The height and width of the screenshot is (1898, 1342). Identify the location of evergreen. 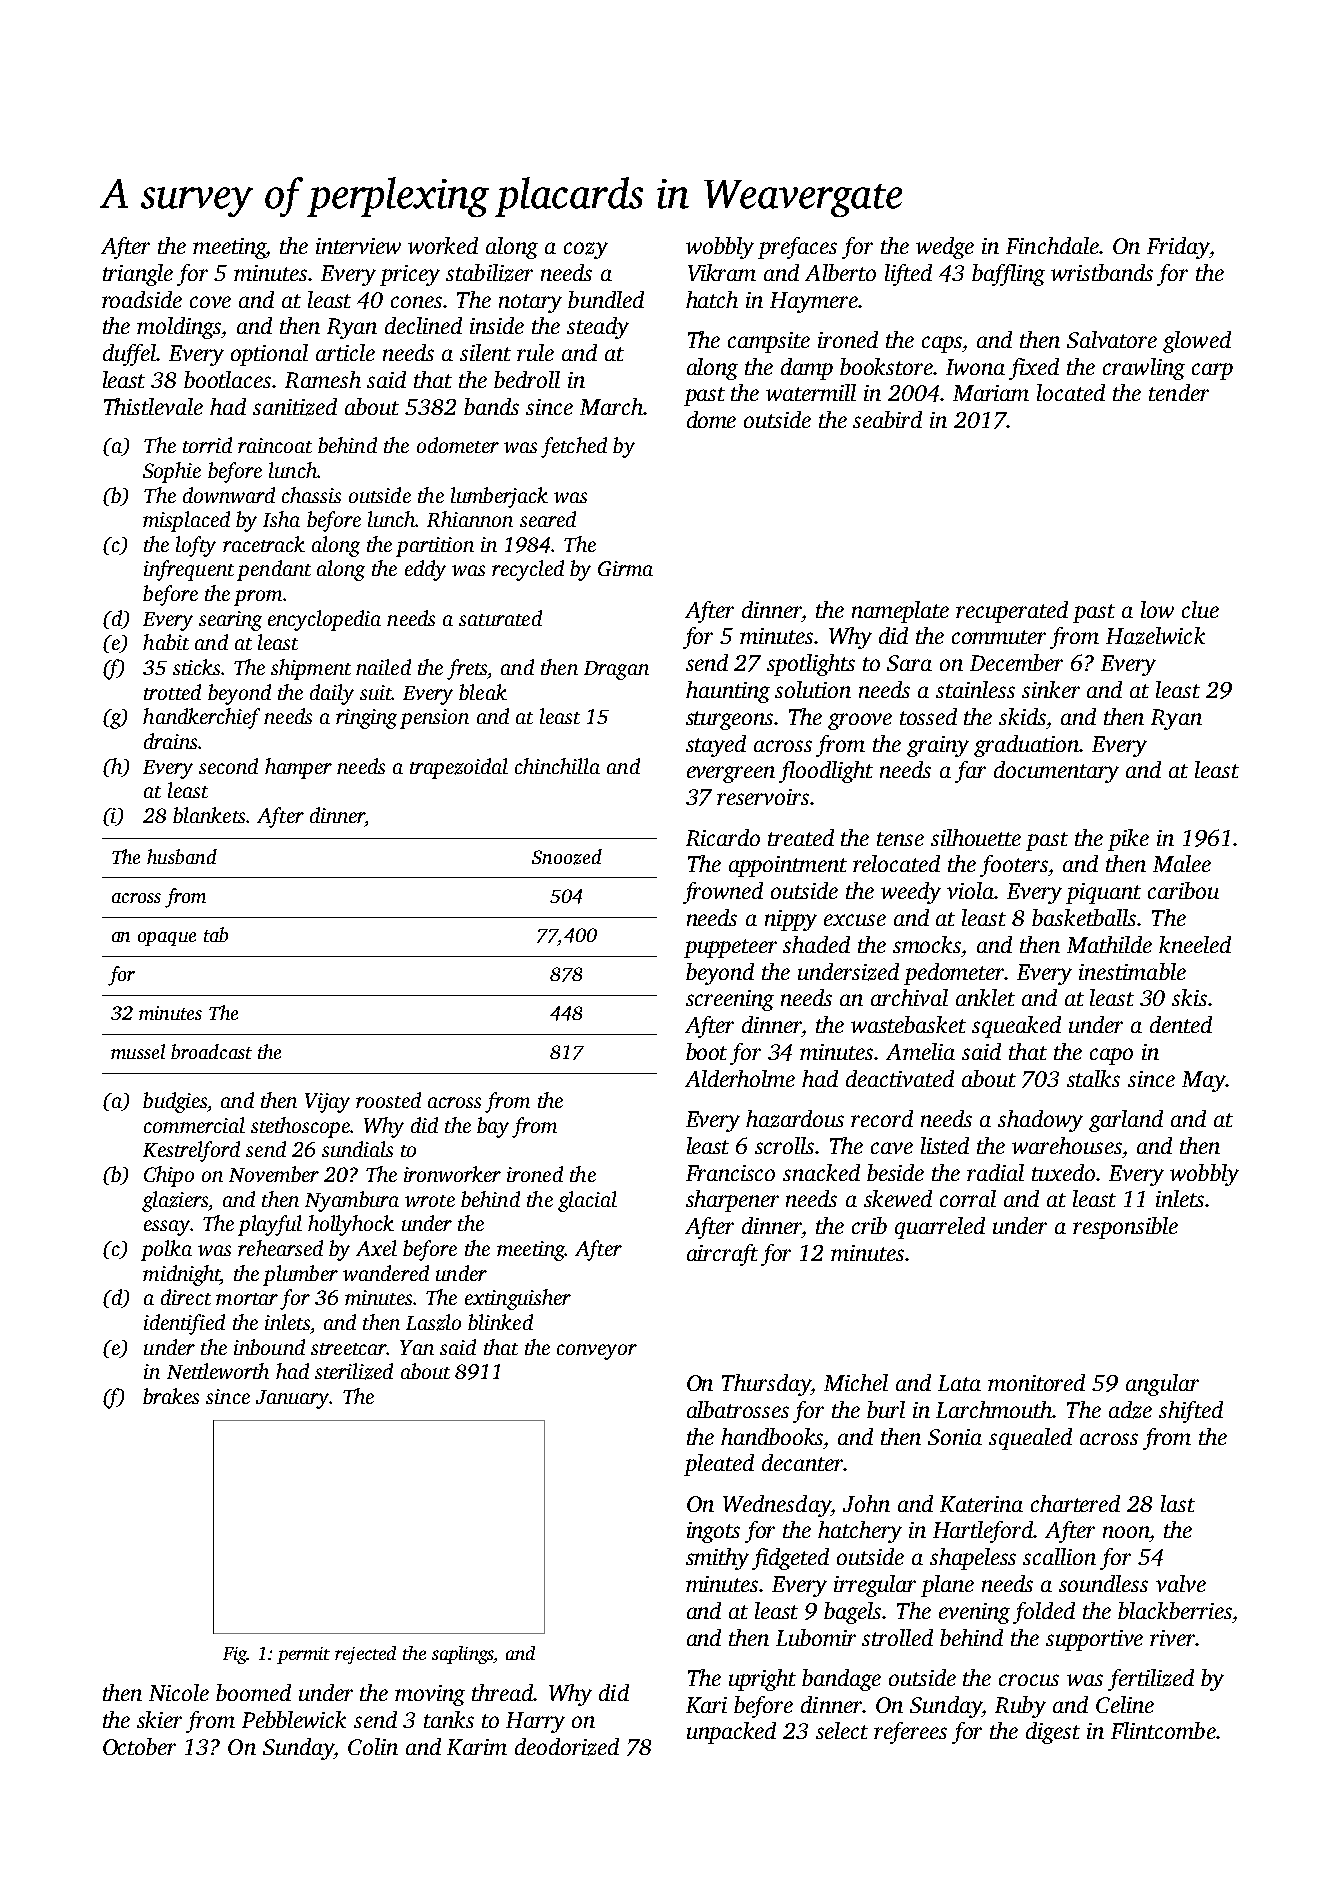
(731, 774).
